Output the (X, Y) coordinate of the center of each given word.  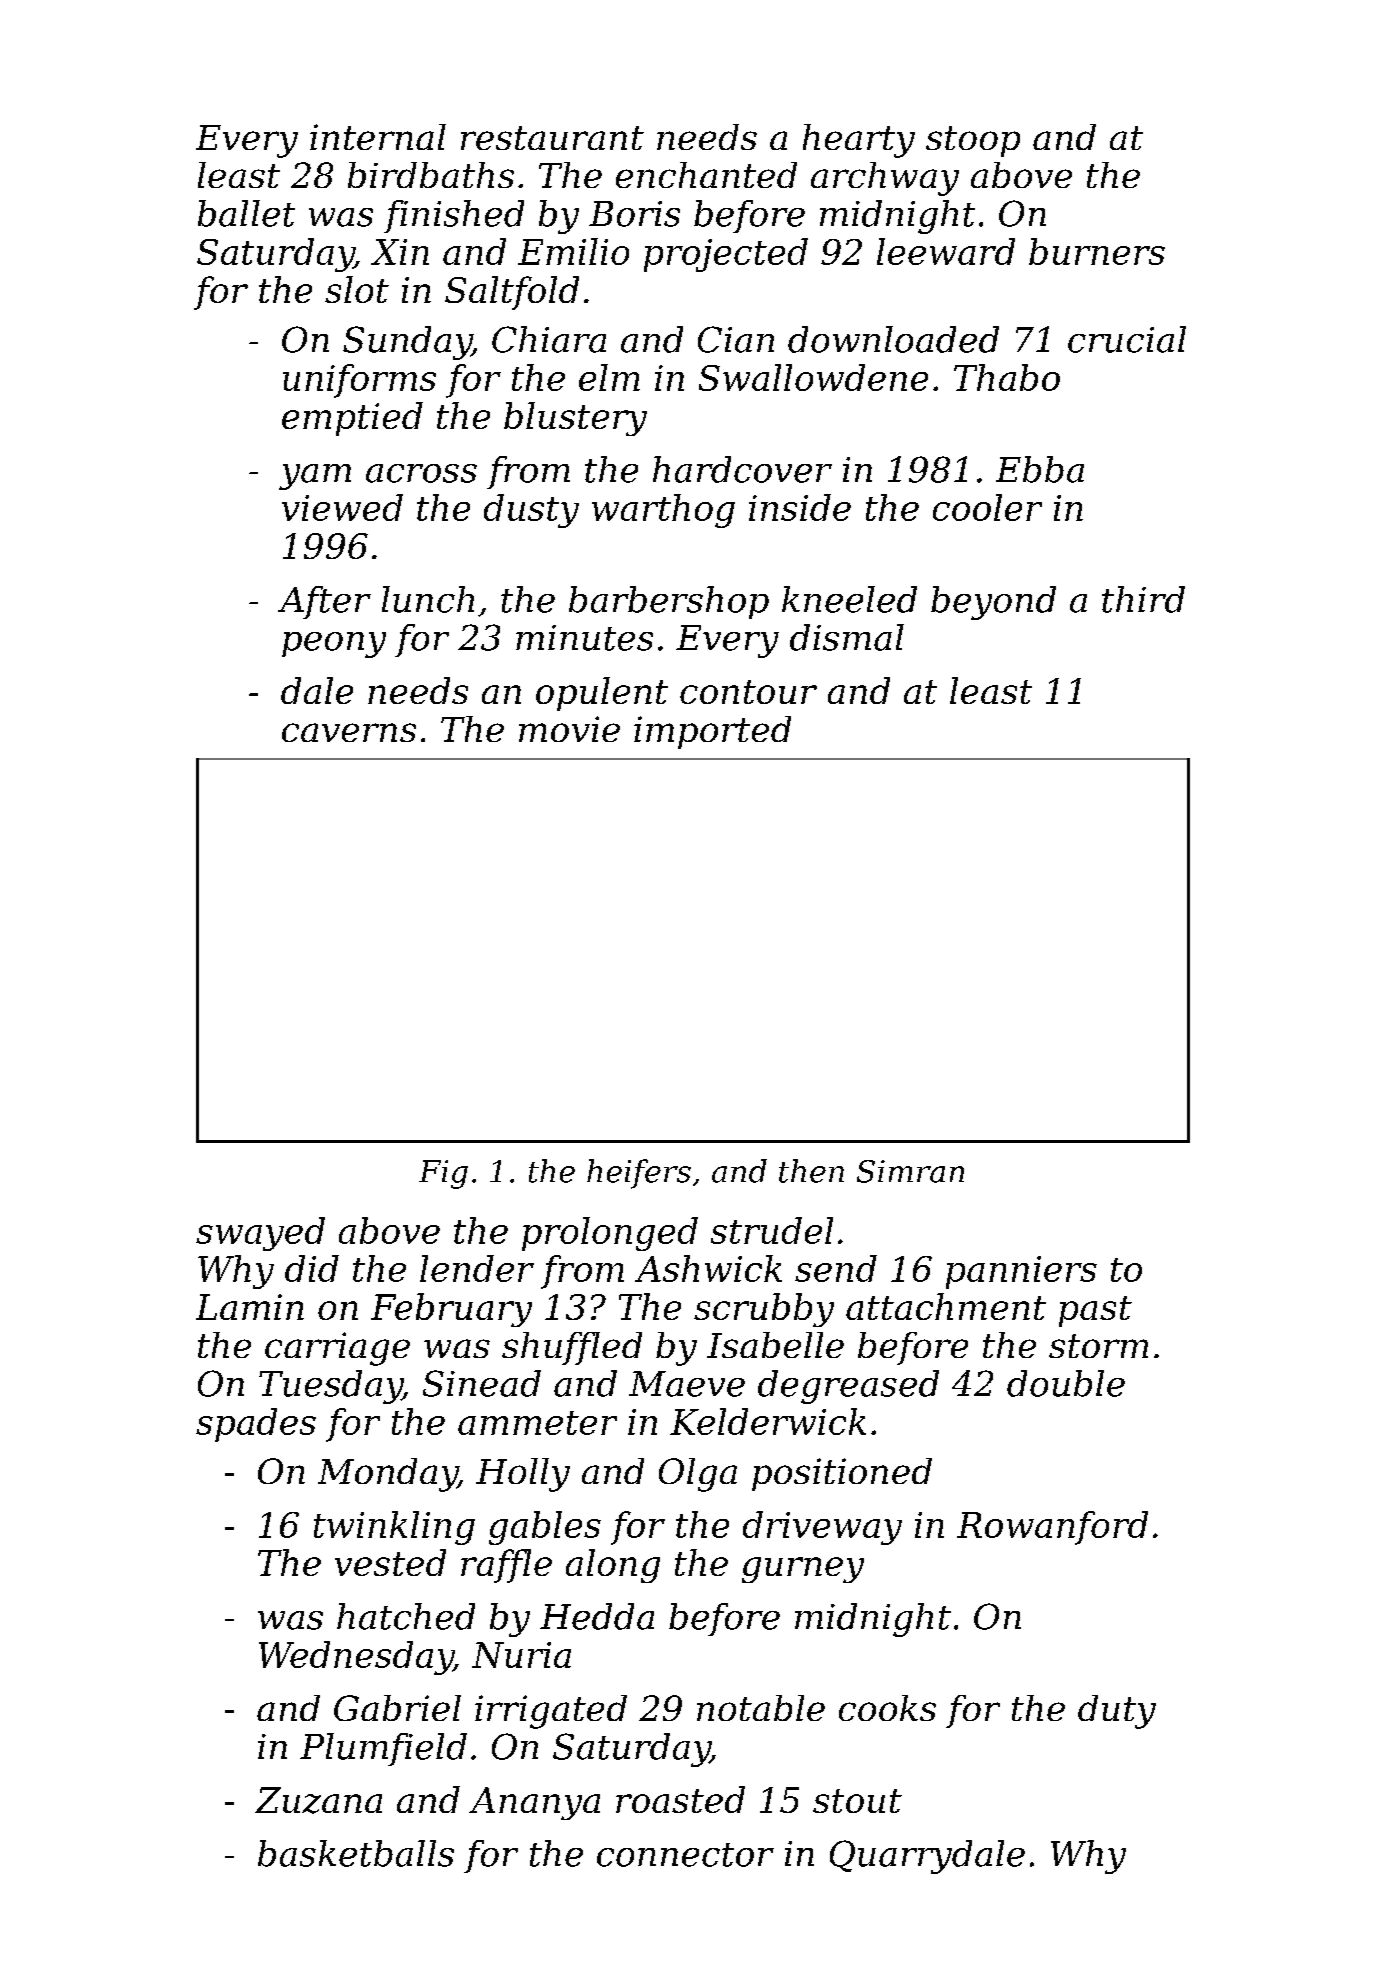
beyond (993, 603)
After (324, 602)
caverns (349, 732)
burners (1097, 251)
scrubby (764, 1310)
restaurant (552, 138)
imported (712, 732)
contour (748, 692)
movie (569, 729)
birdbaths (431, 175)
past (1095, 1311)
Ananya (534, 1803)
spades (256, 1425)
